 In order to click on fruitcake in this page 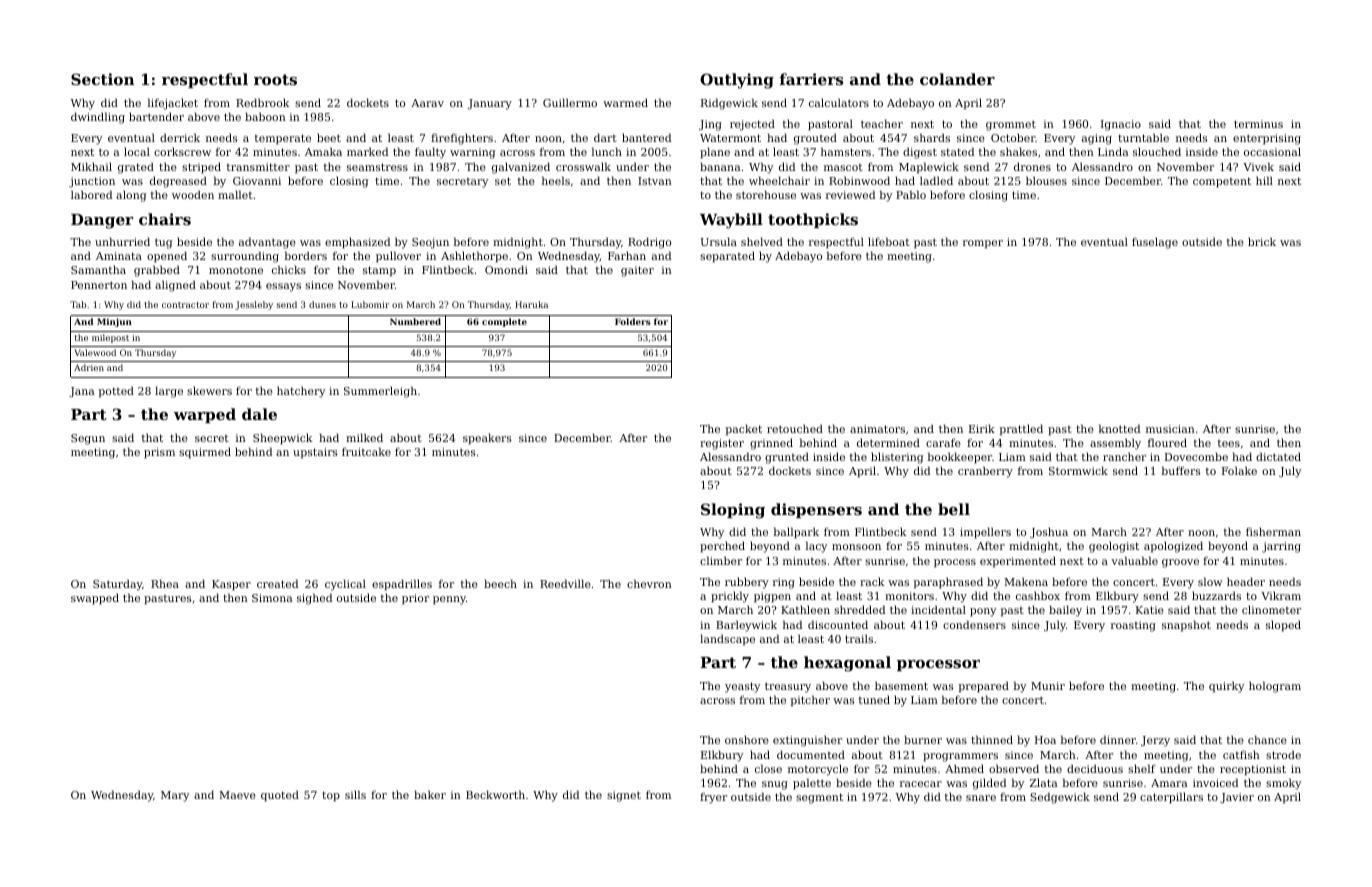, I will do `click(366, 451)`.
